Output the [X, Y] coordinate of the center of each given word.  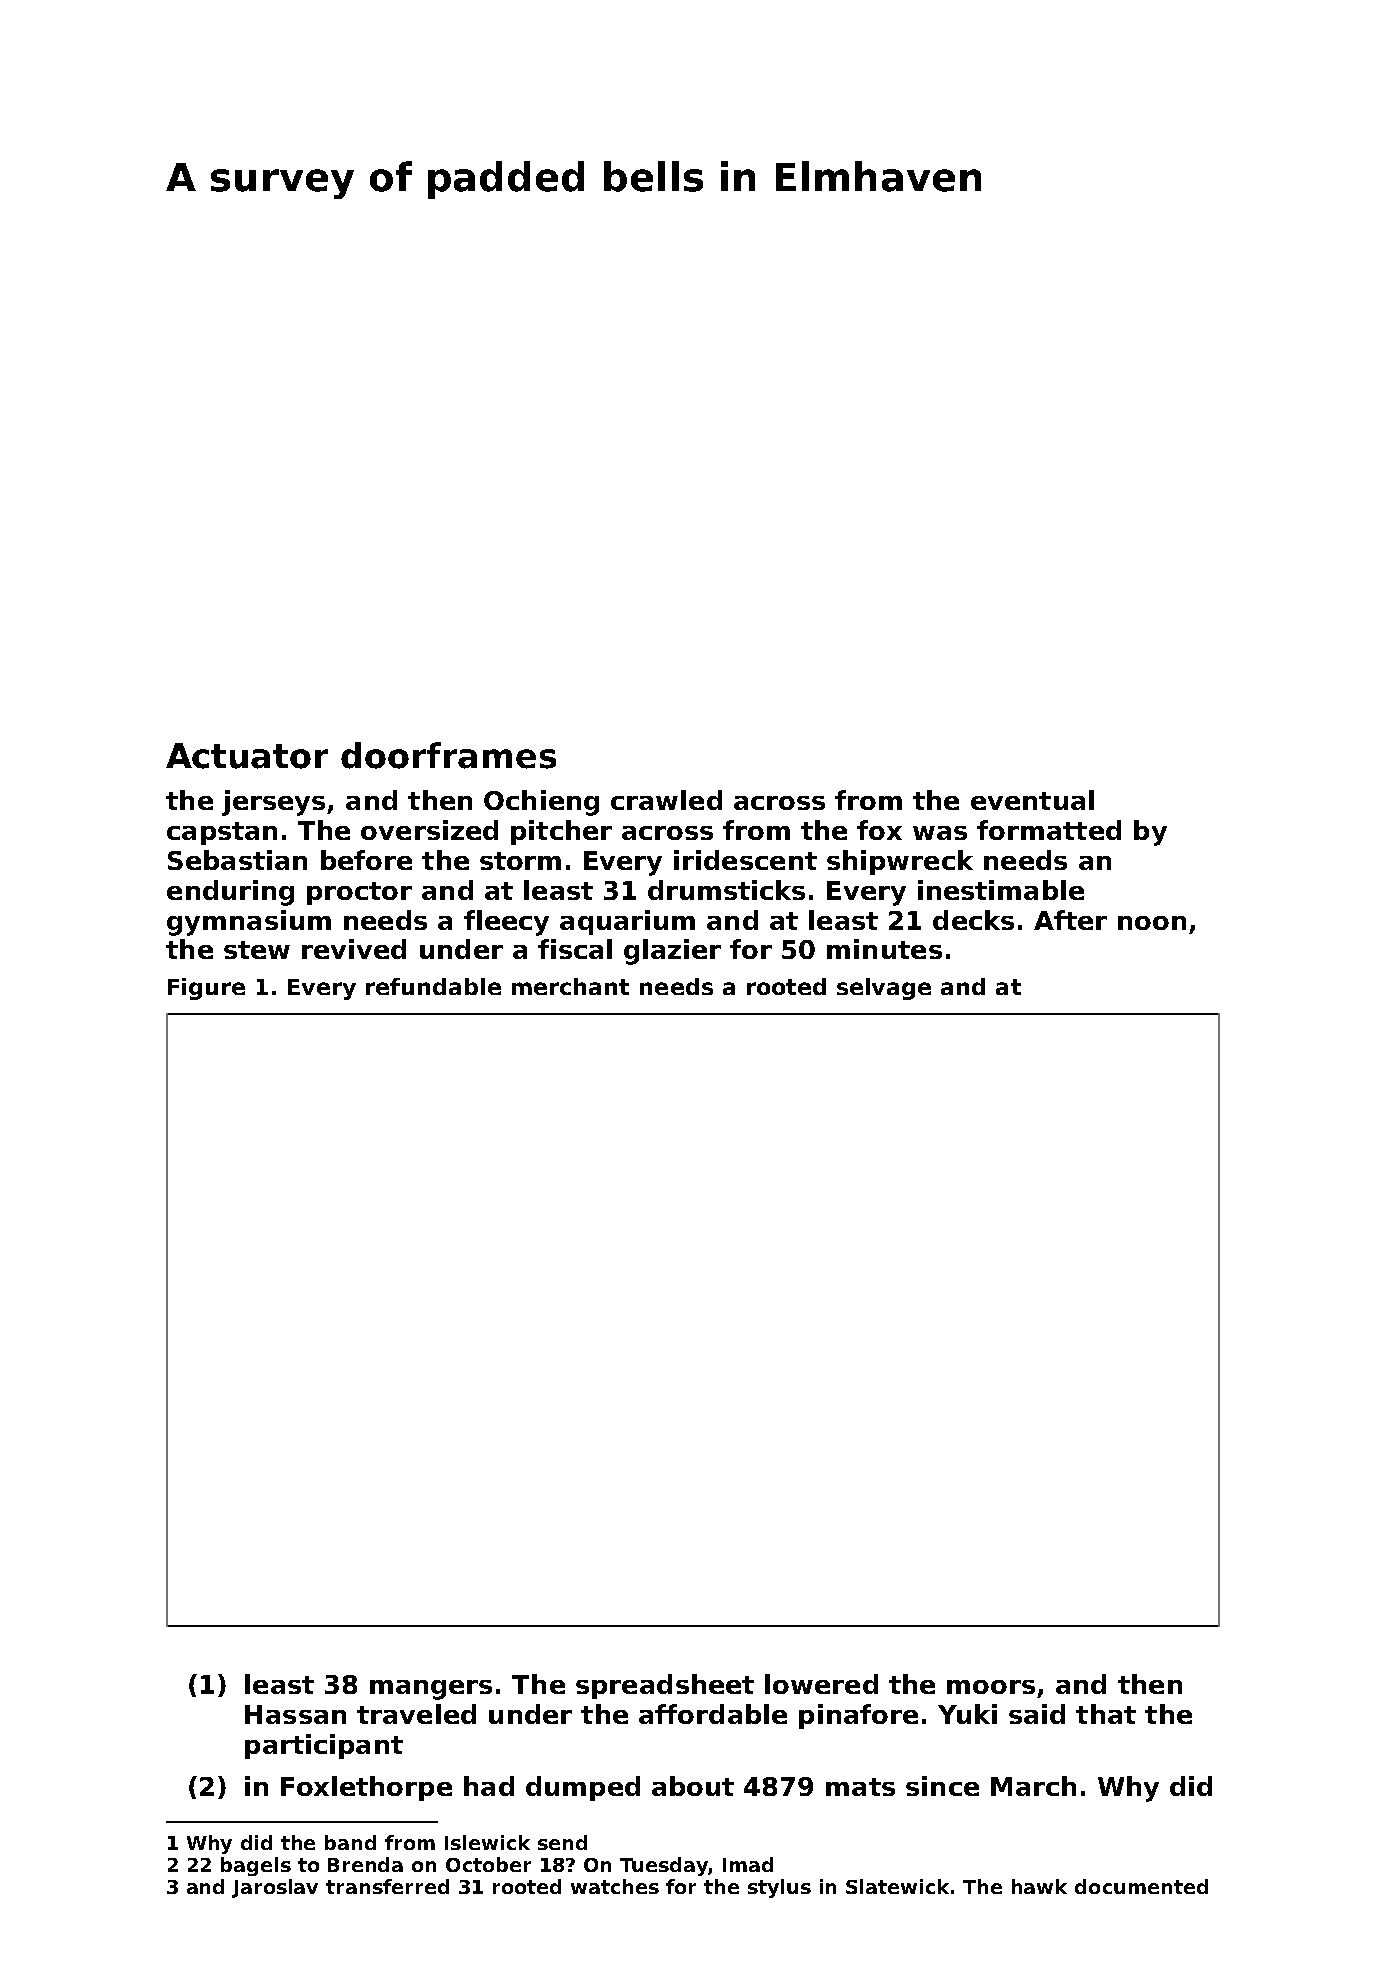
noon [1152, 923]
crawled [666, 800]
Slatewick [897, 1886]
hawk [1039, 1886]
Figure [206, 989]
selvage [884, 989]
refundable [433, 986]
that [1106, 1714]
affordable [713, 1714]
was [940, 833]
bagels [256, 1866]
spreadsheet [665, 1686]
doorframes [448, 755]
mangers [431, 1690]
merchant [570, 986]
